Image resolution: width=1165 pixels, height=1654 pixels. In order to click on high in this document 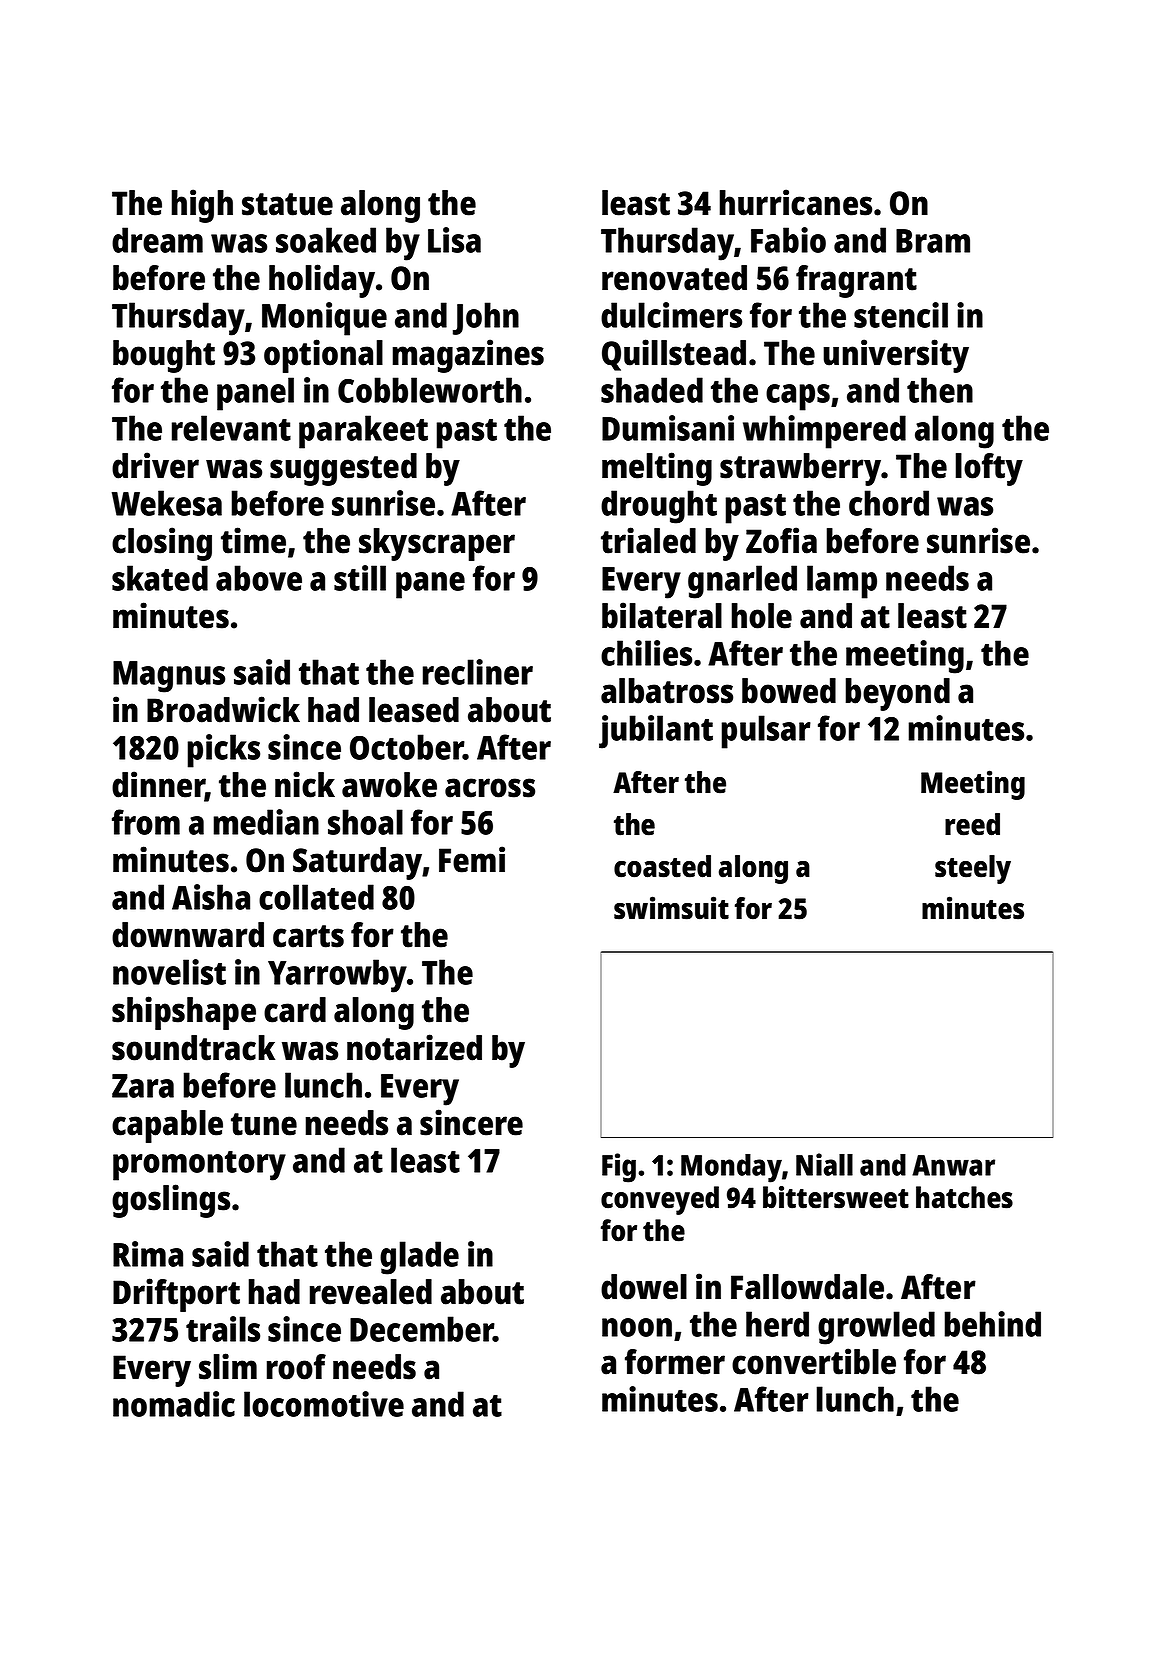, I will do `click(202, 206)`.
